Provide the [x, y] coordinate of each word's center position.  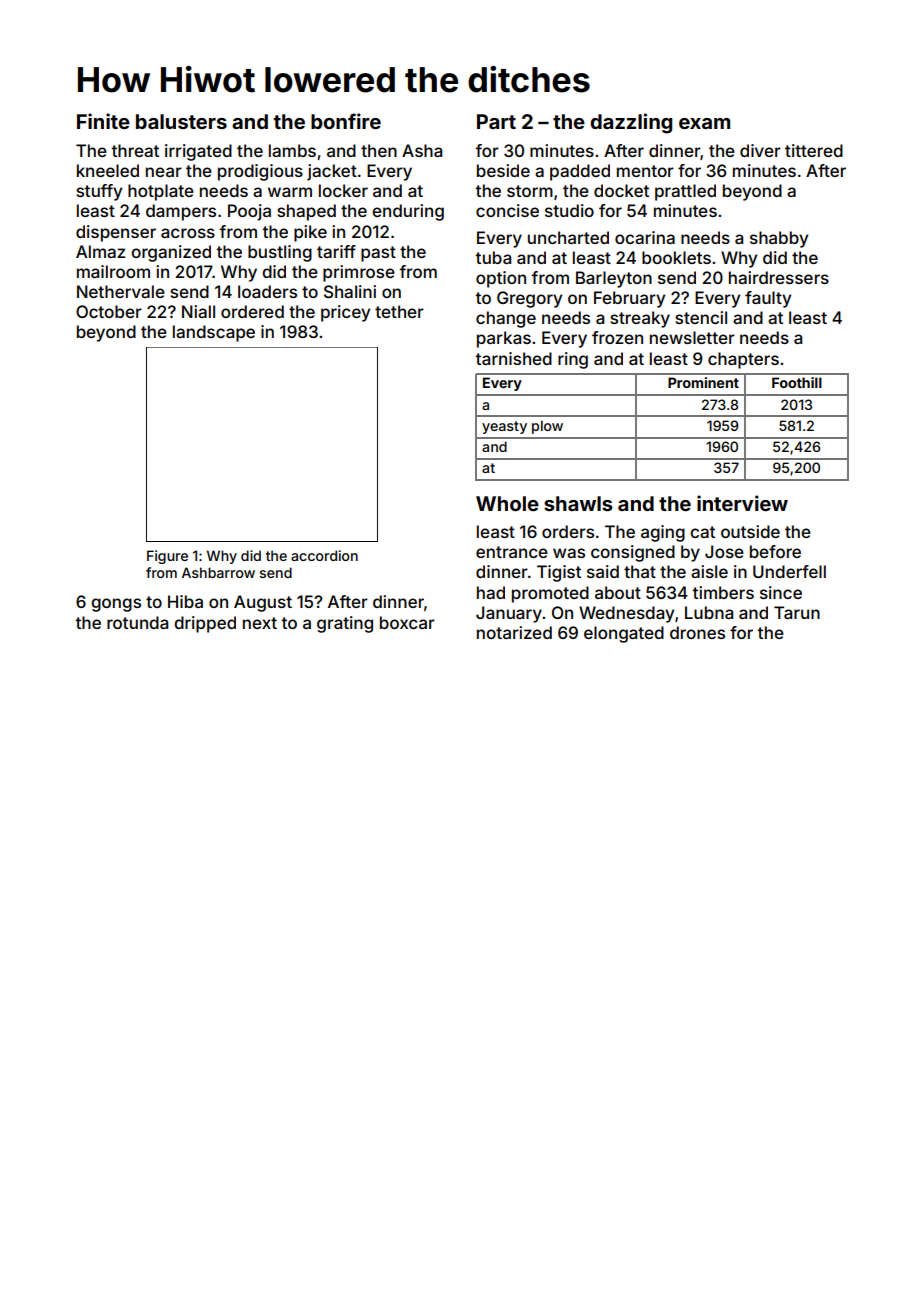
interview [742, 503]
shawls [578, 503]
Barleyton [614, 279]
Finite [103, 121]
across [188, 233]
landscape [214, 333]
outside [750, 531]
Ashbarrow [218, 572]
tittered [814, 150]
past [378, 254]
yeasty [504, 427]
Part [496, 121]
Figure [167, 557]
